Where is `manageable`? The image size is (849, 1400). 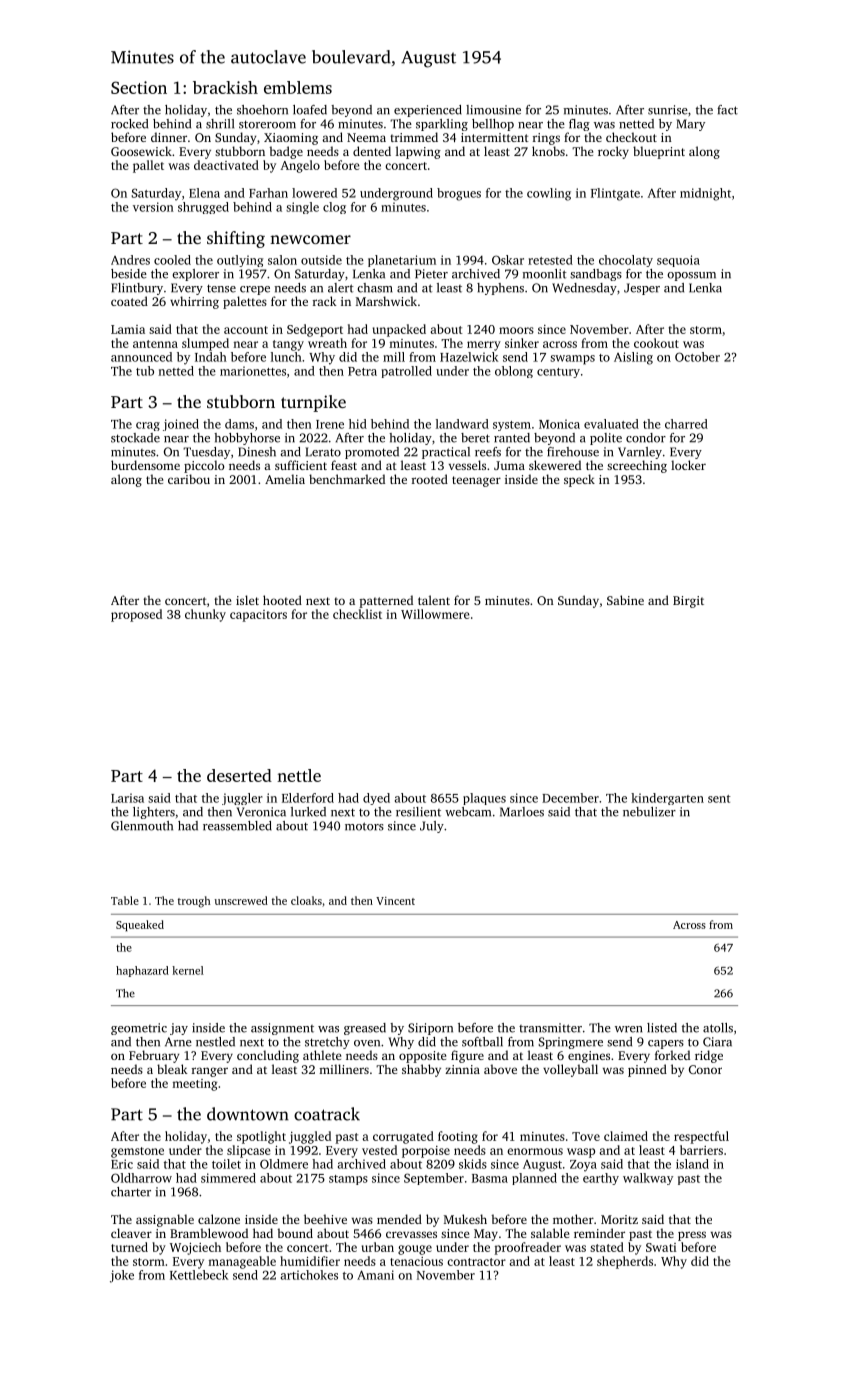
manageable is located at coordinates (242, 1262).
